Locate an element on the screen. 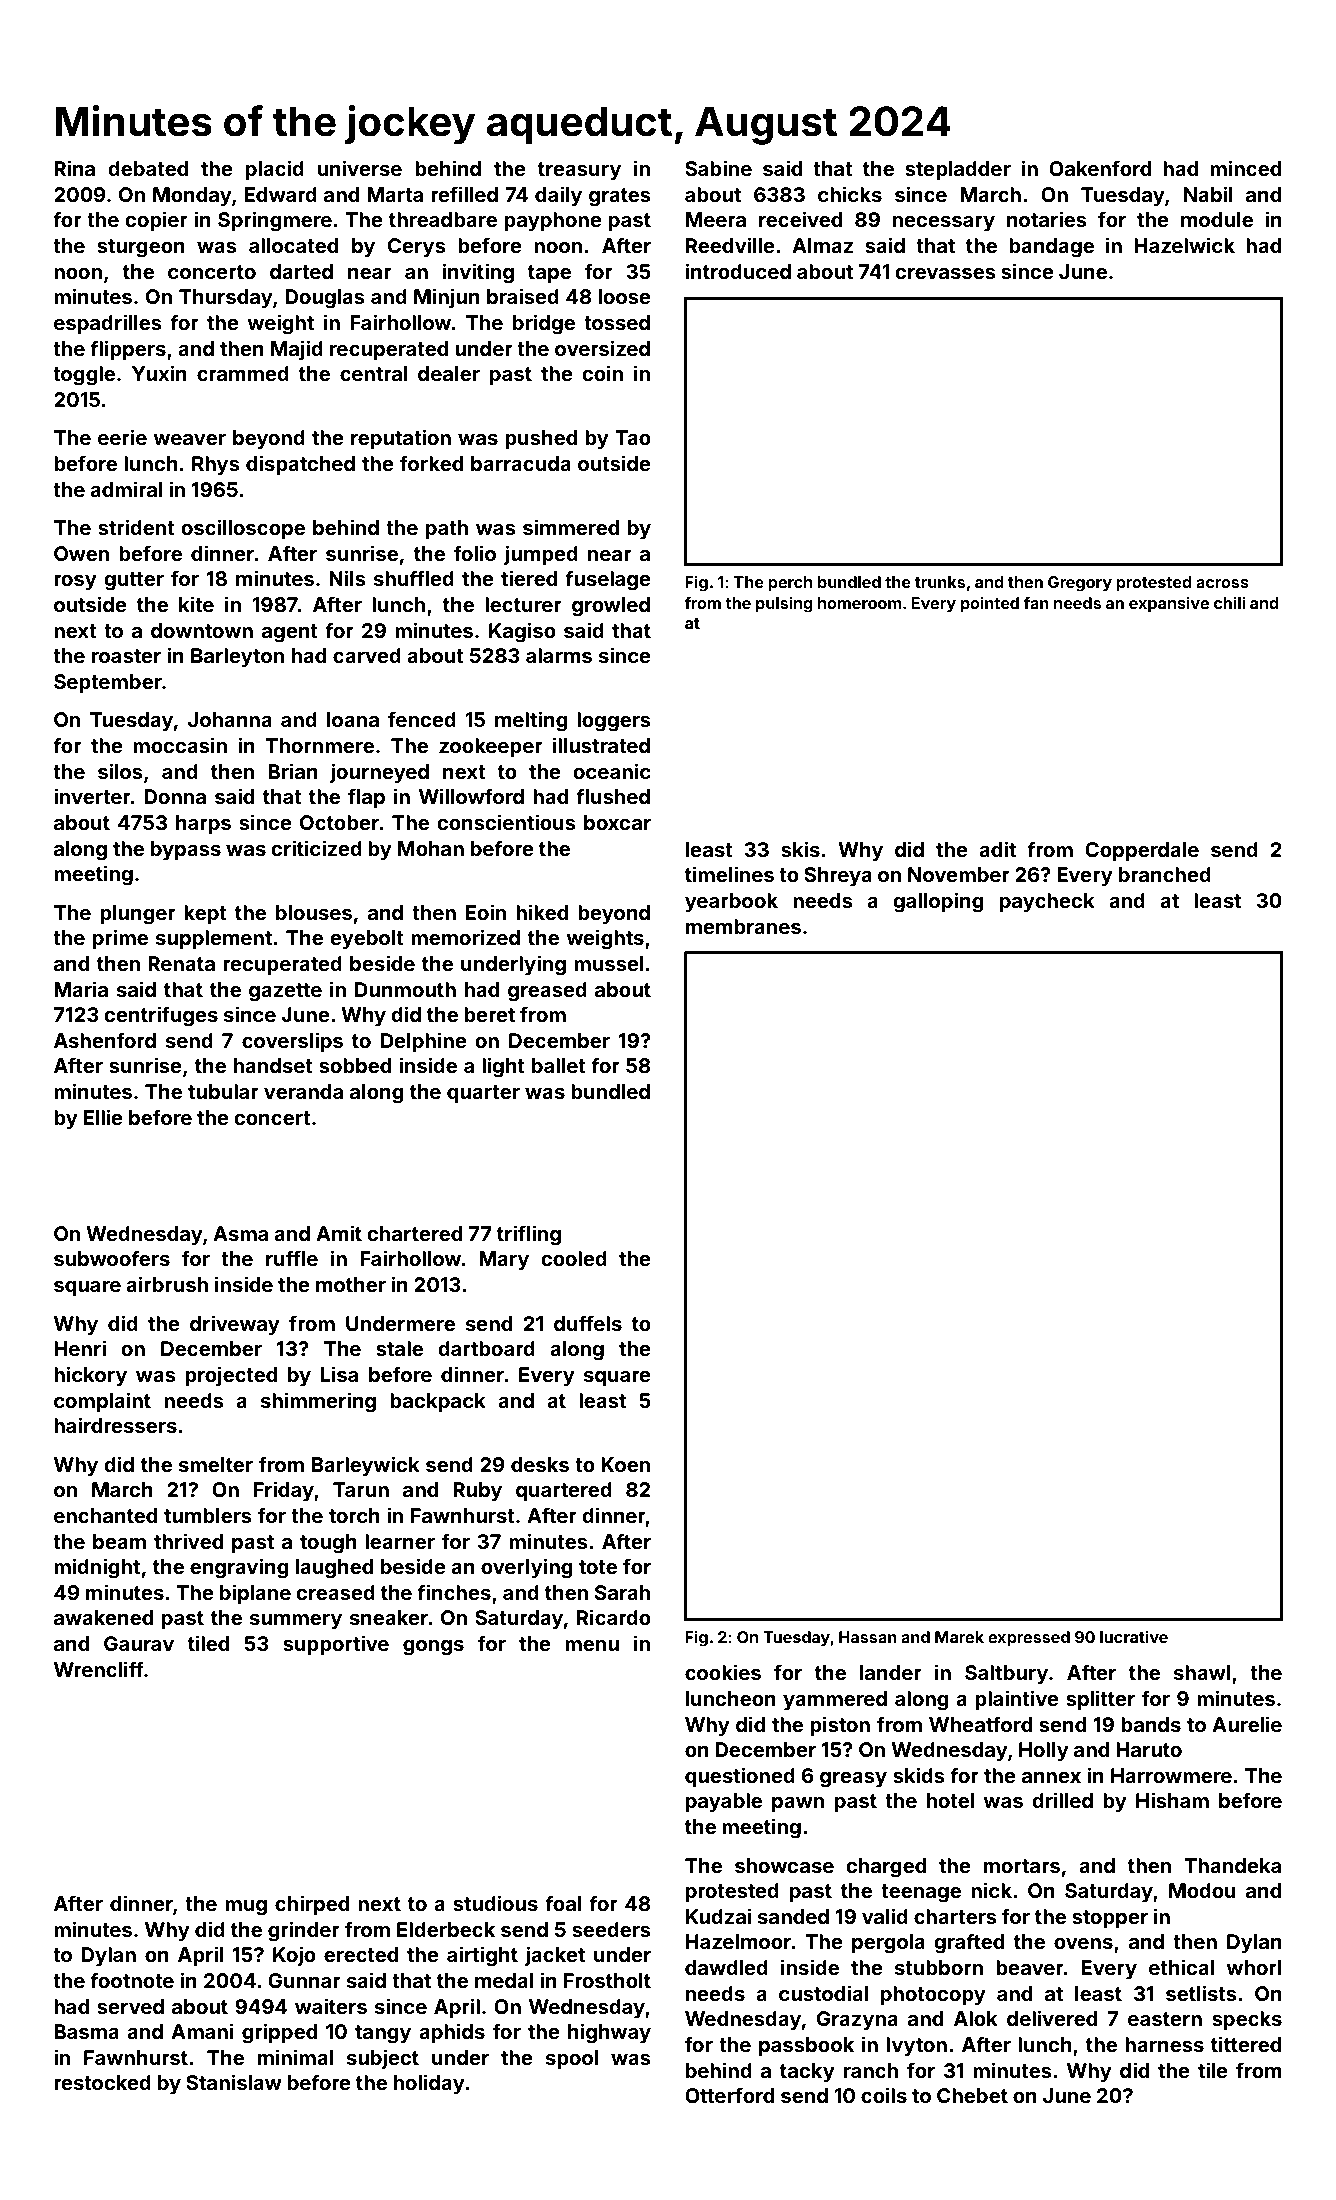 This screenshot has width=1336, height=2200. treasury is located at coordinates (579, 171).
